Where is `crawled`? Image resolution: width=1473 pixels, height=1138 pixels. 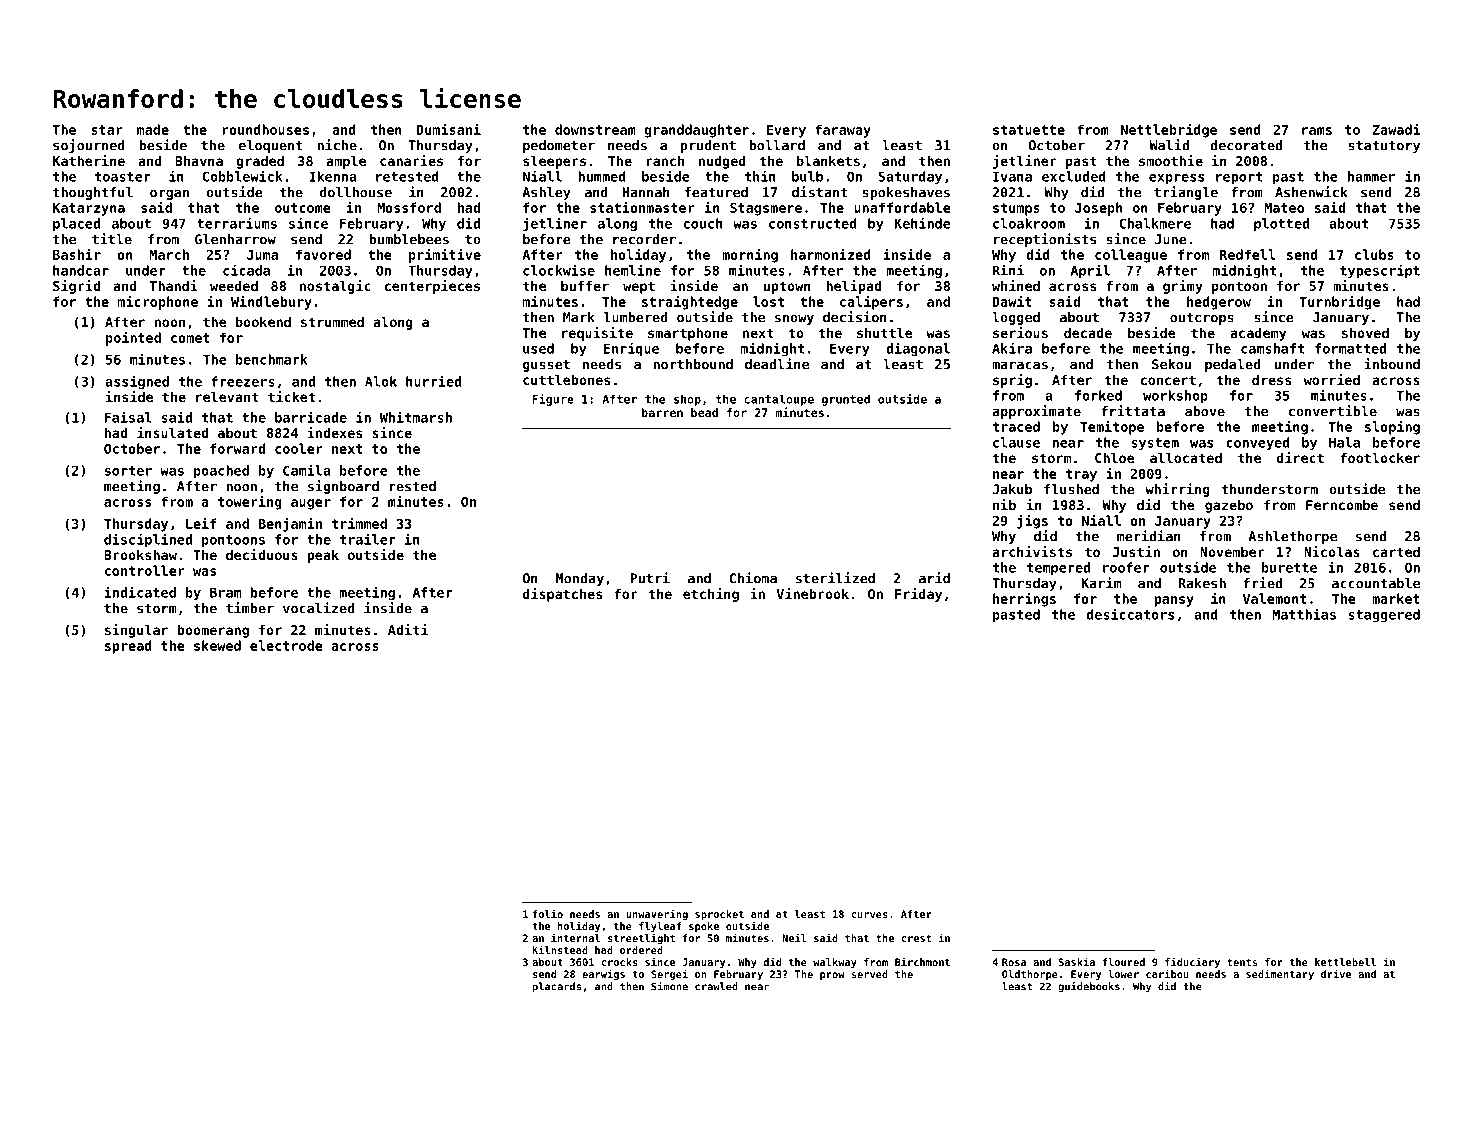 crawled is located at coordinates (716, 986).
